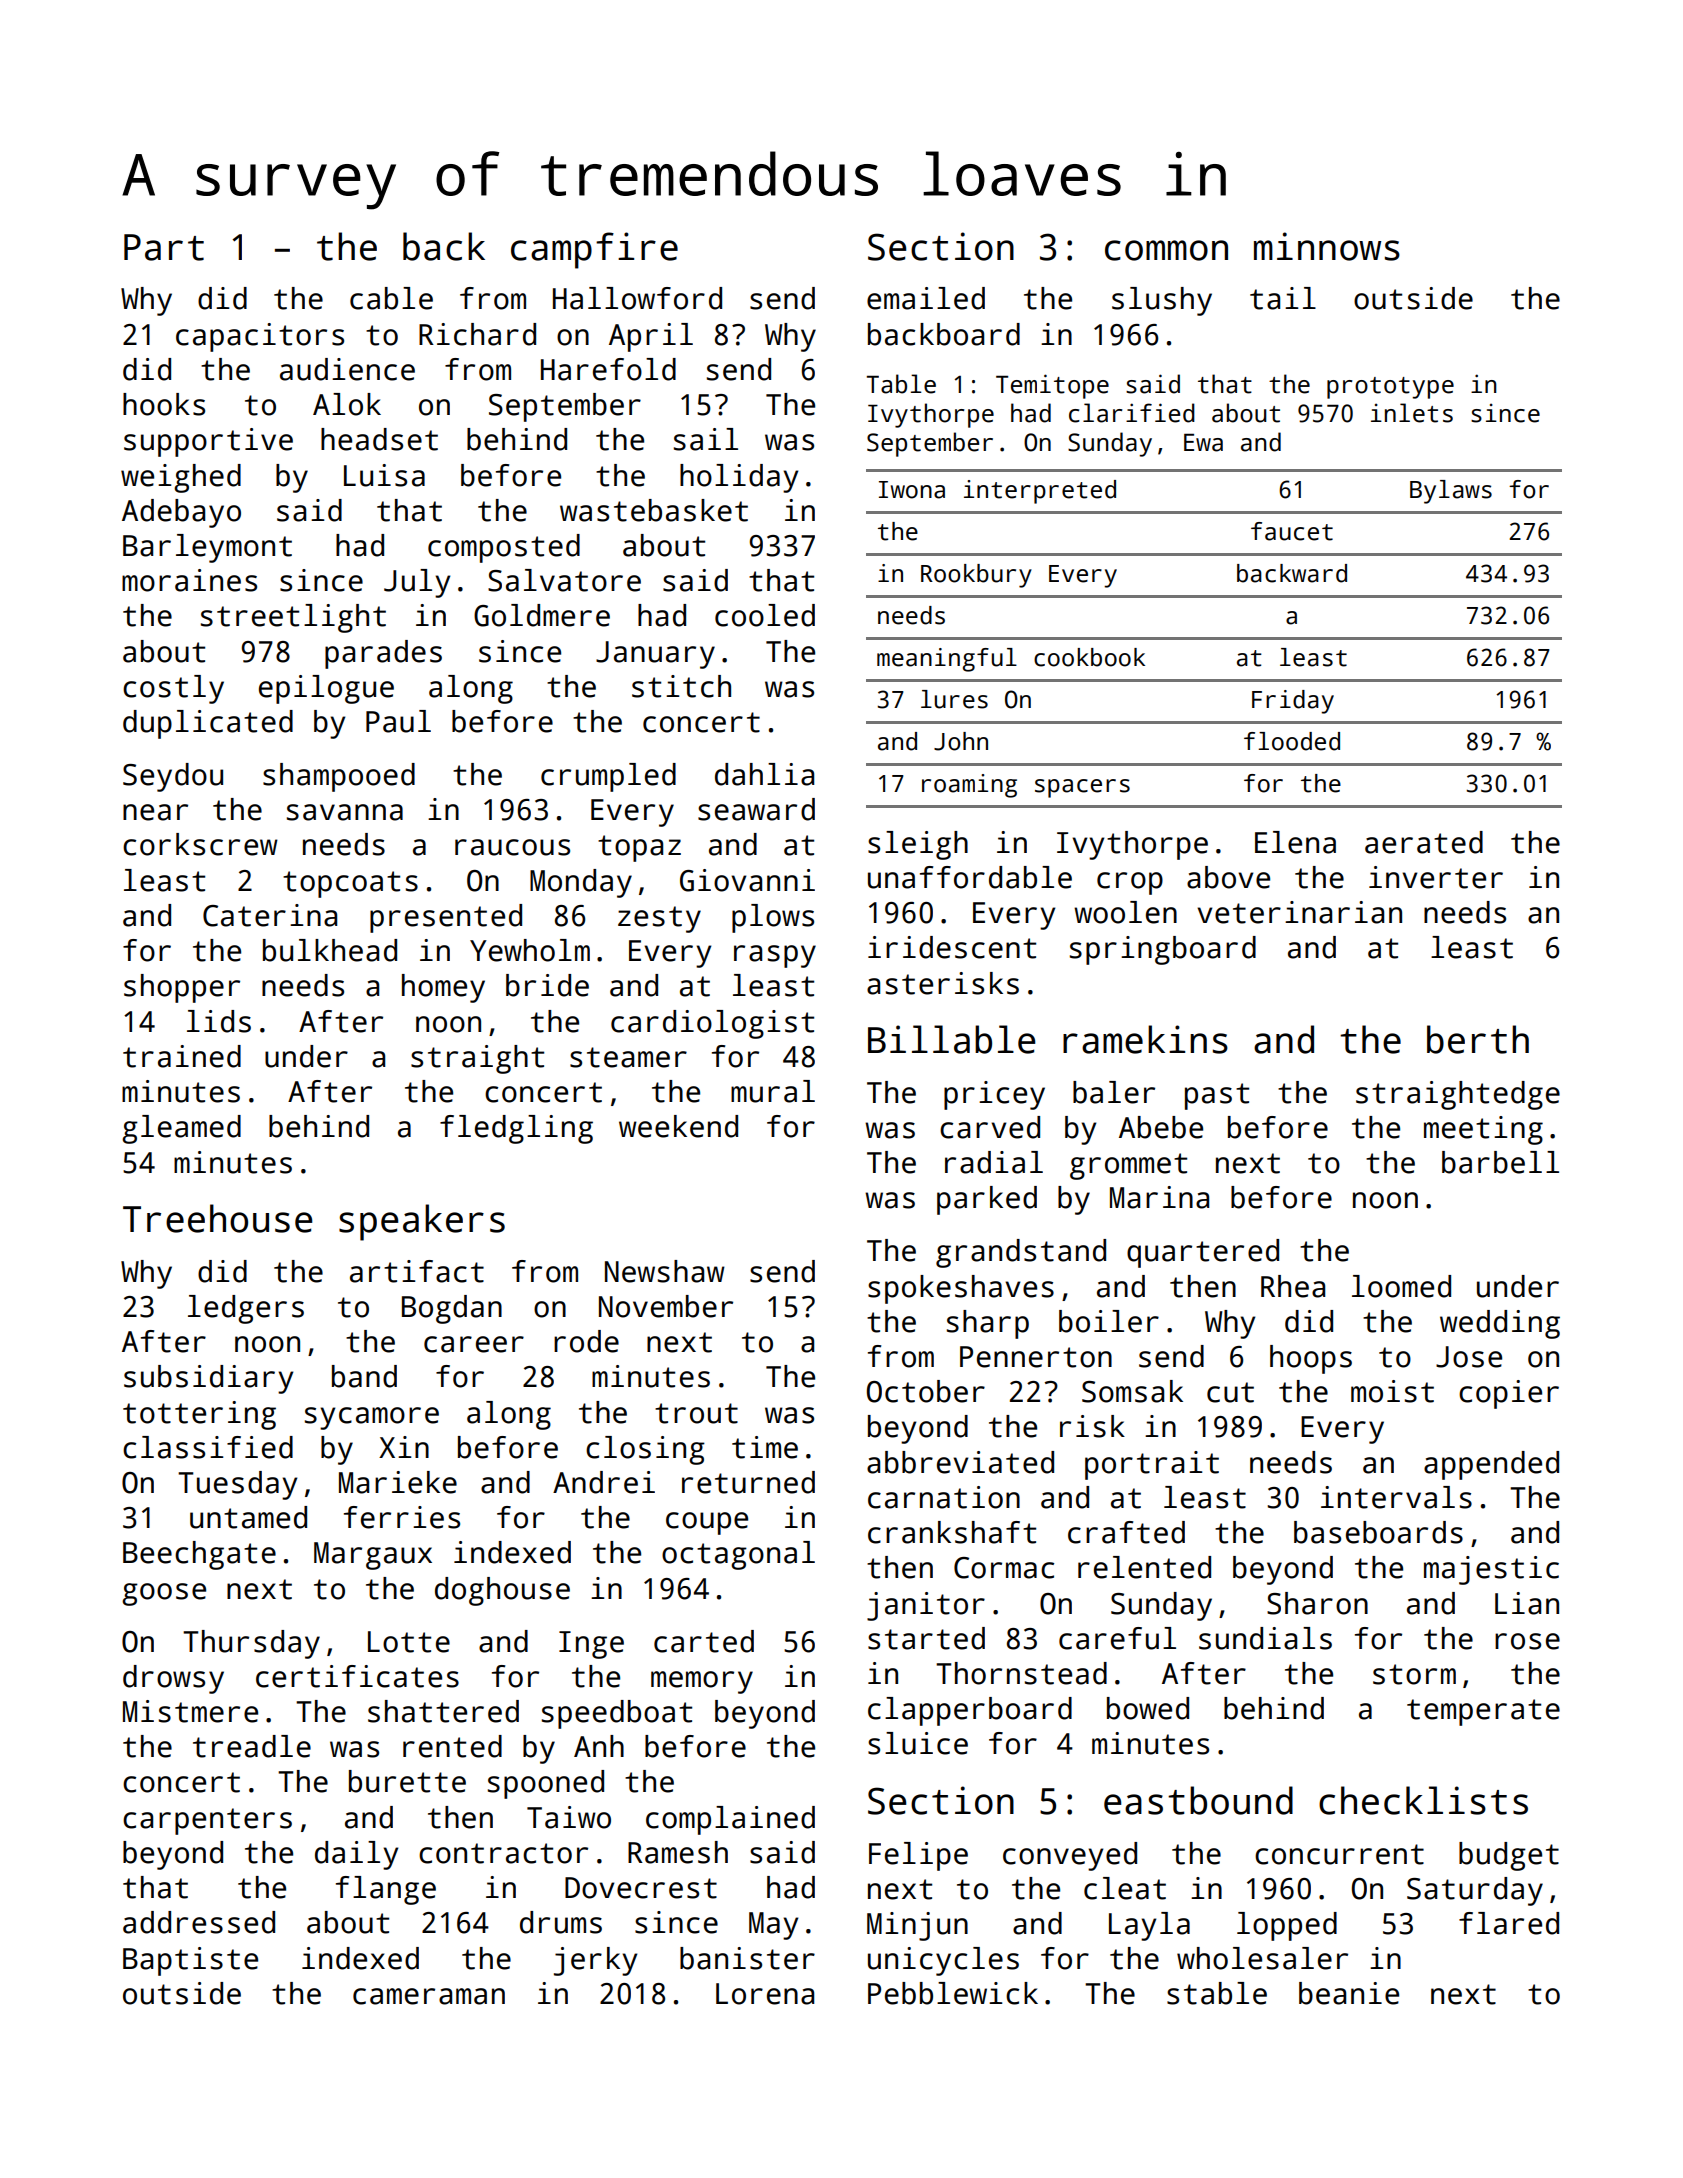 The image size is (1683, 2178). I want to click on May, so click(773, 1926).
